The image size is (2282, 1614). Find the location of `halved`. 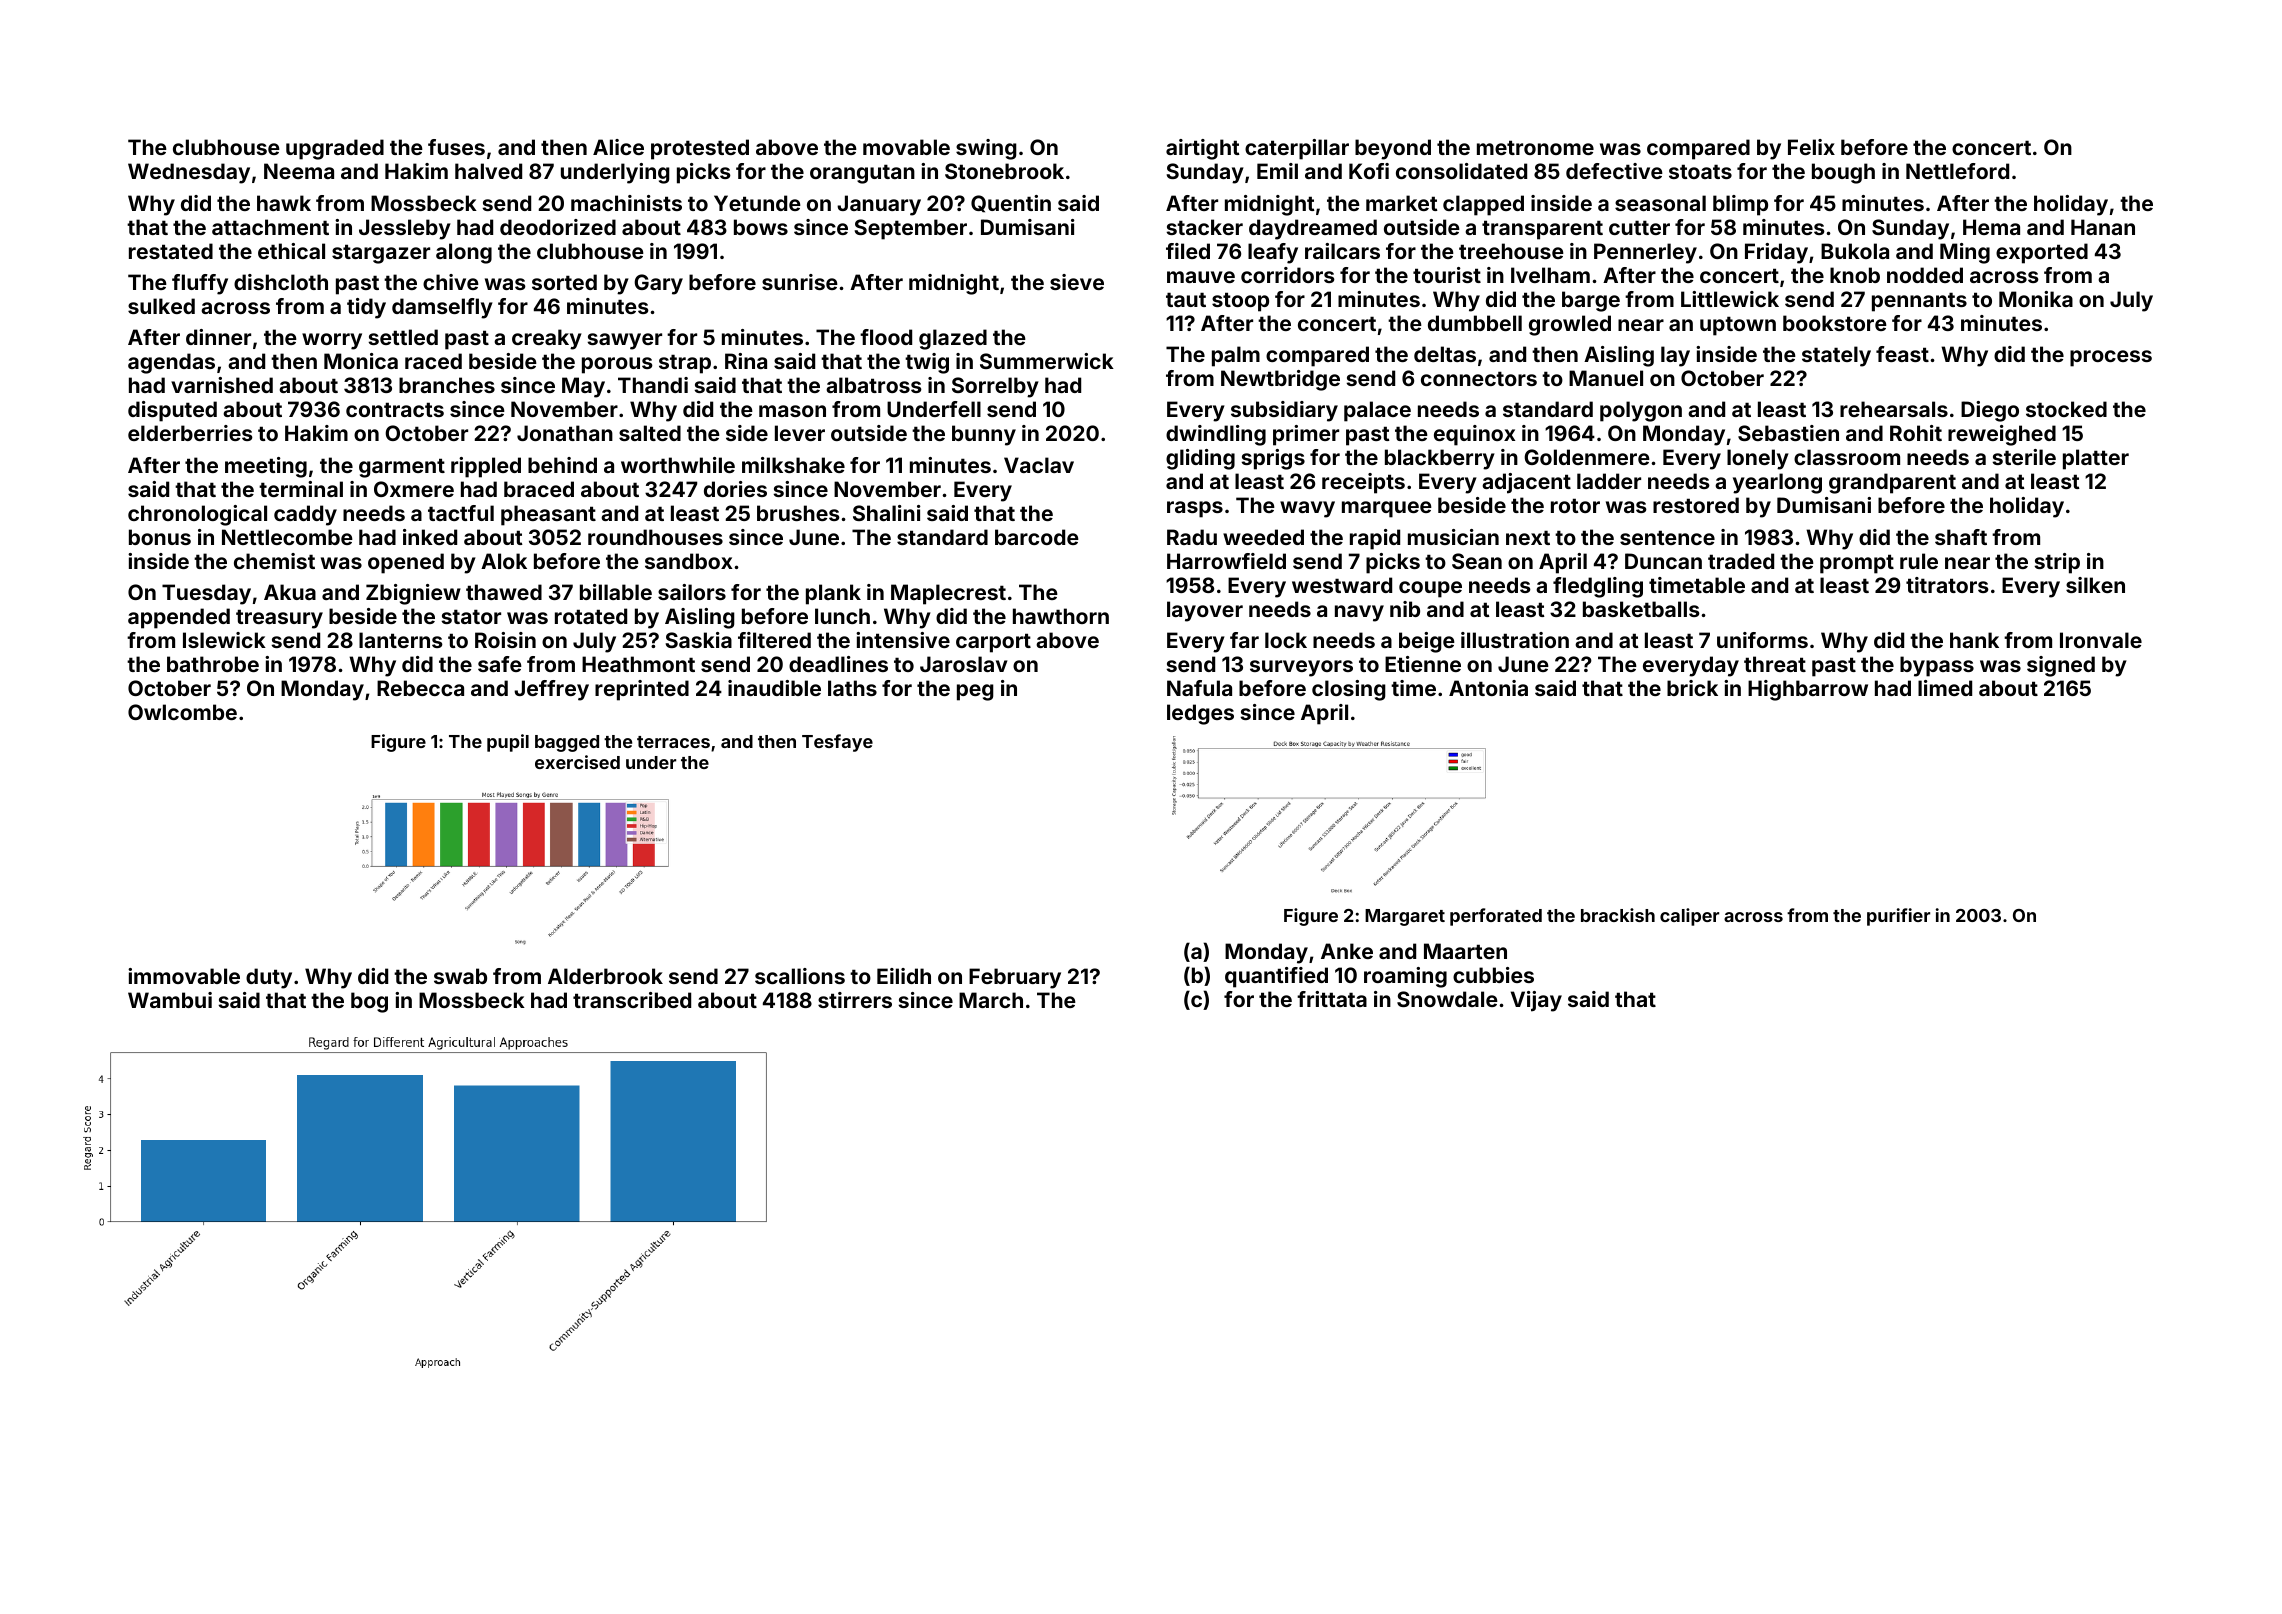

halved is located at coordinates (488, 171).
